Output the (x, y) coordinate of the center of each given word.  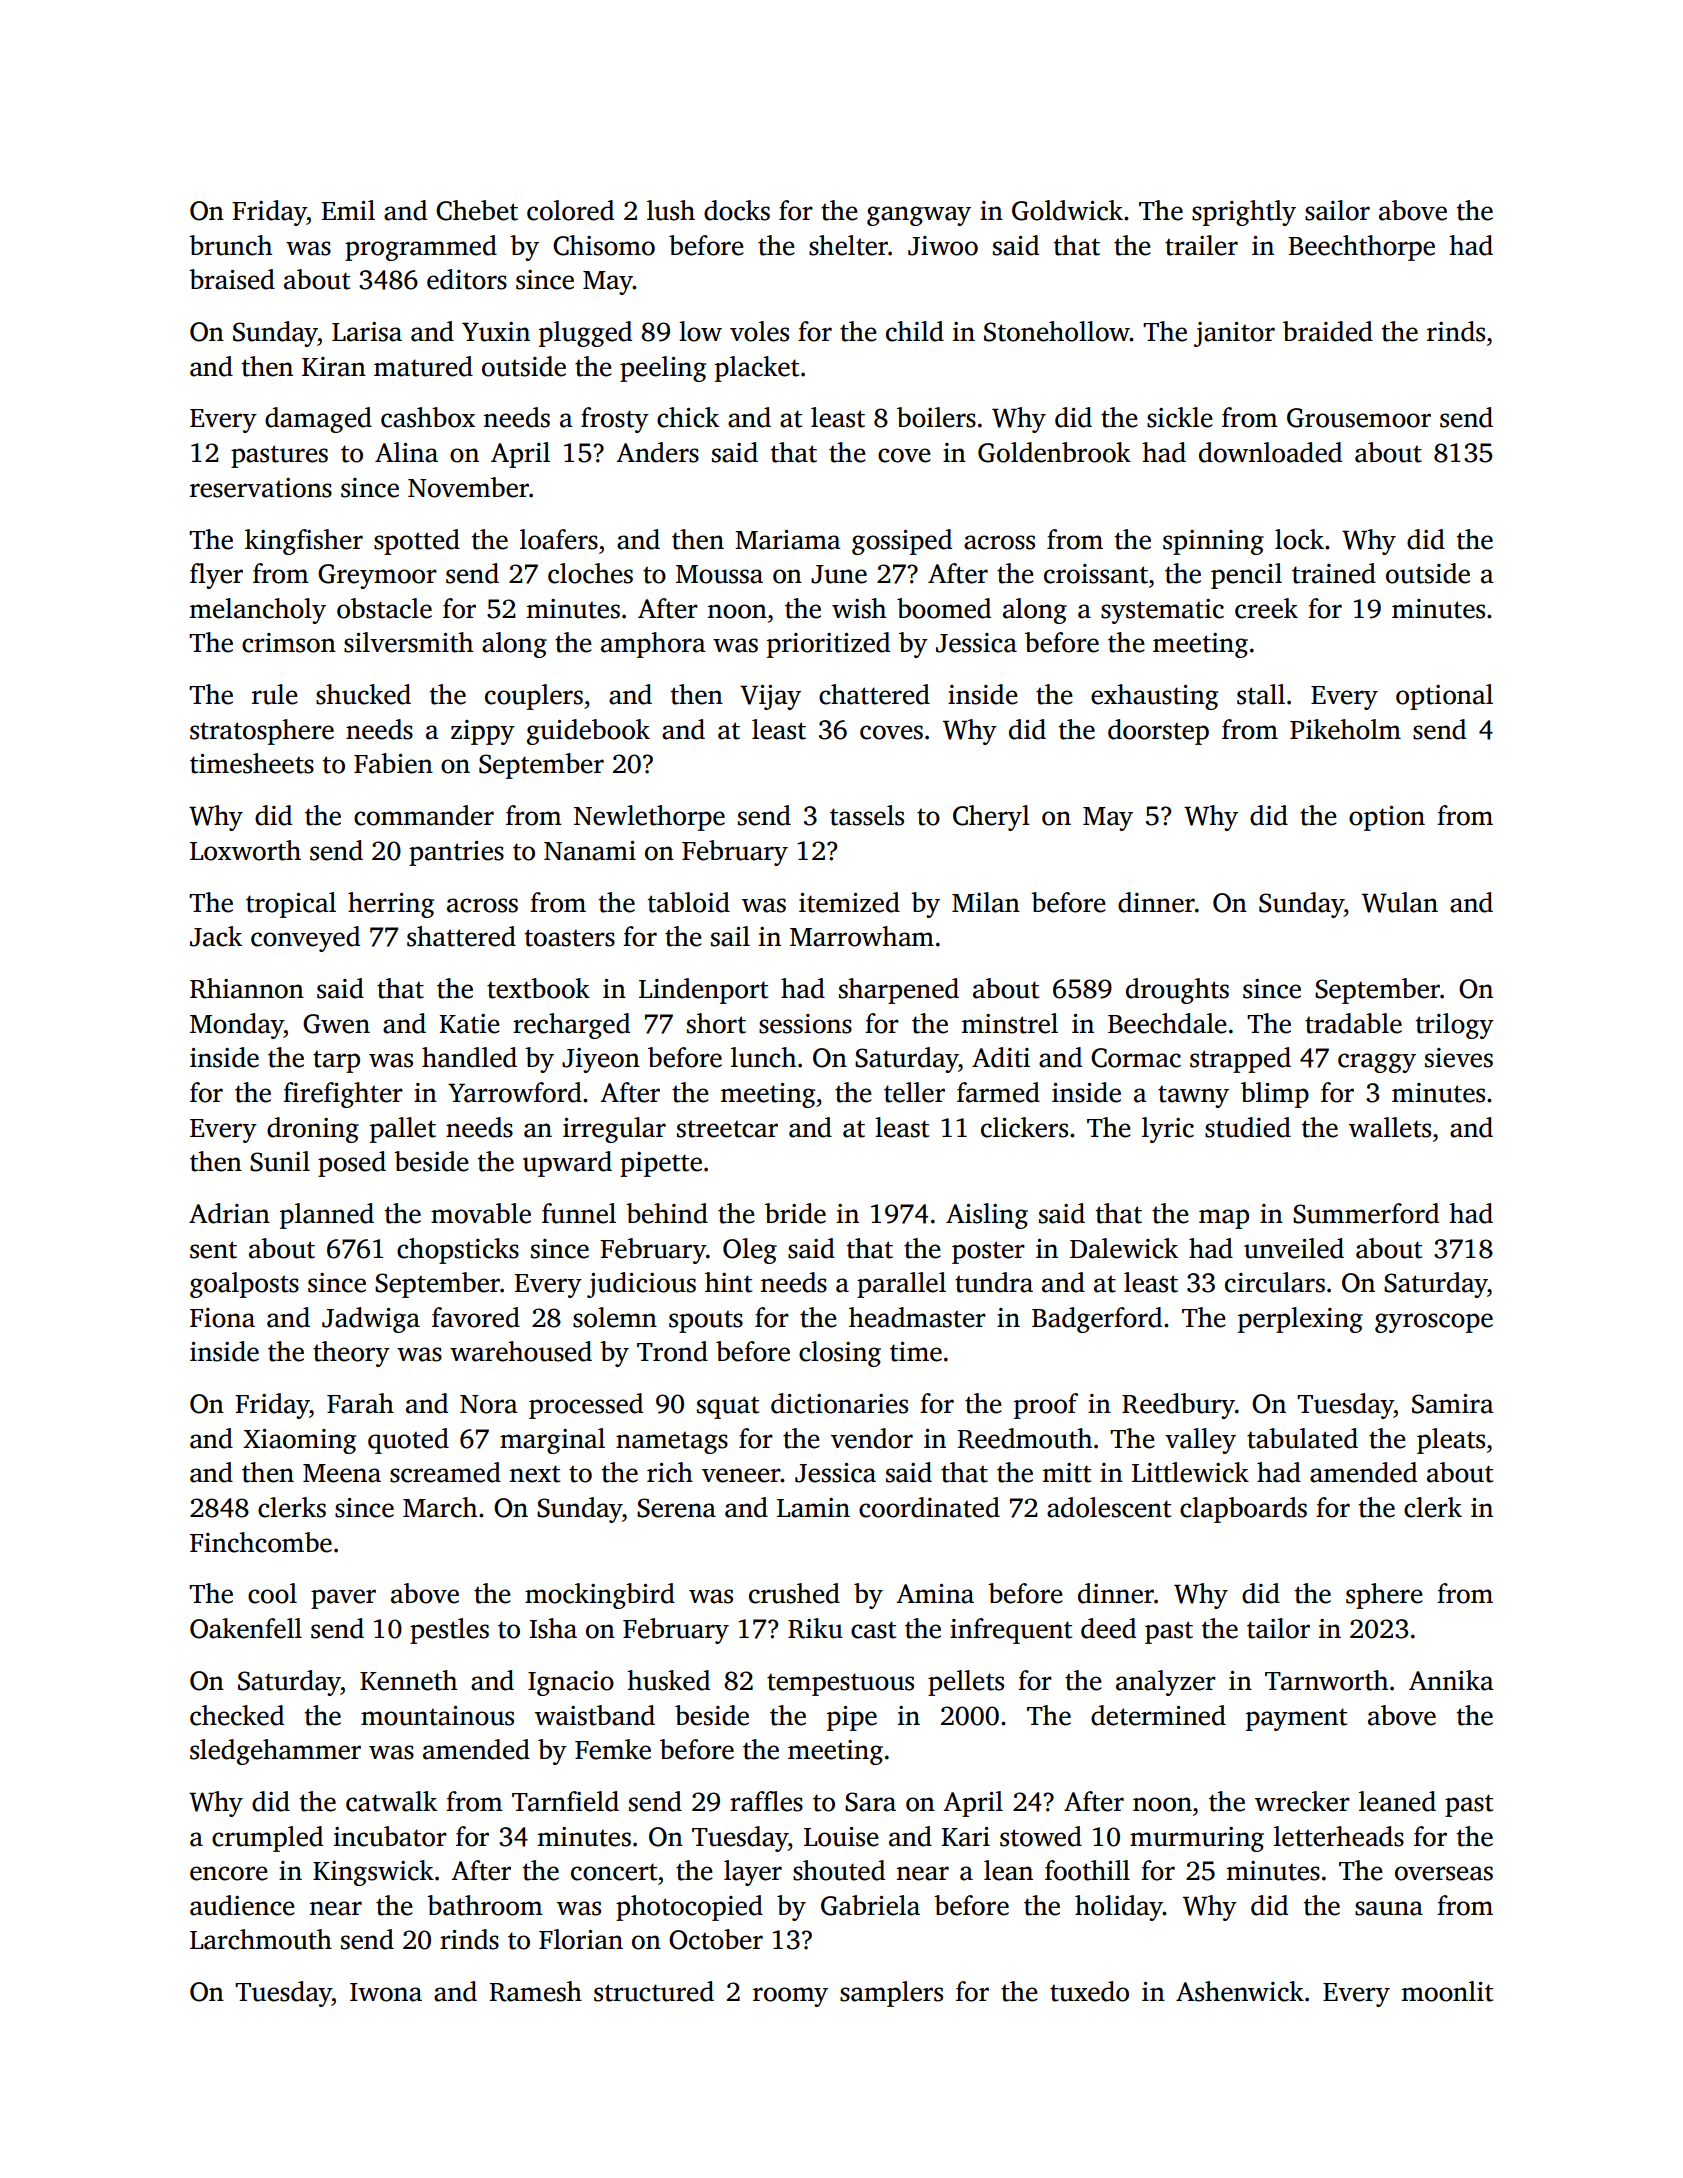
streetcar (727, 1129)
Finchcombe (261, 1542)
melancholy (258, 611)
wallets (1390, 1127)
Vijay (770, 697)
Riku (815, 1628)
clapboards (1243, 1510)
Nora (489, 1404)
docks (737, 210)
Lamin (813, 1508)
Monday (237, 1026)
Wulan (1400, 902)
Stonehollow (1057, 331)
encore (229, 1873)
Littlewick (1190, 1472)
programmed (421, 248)
